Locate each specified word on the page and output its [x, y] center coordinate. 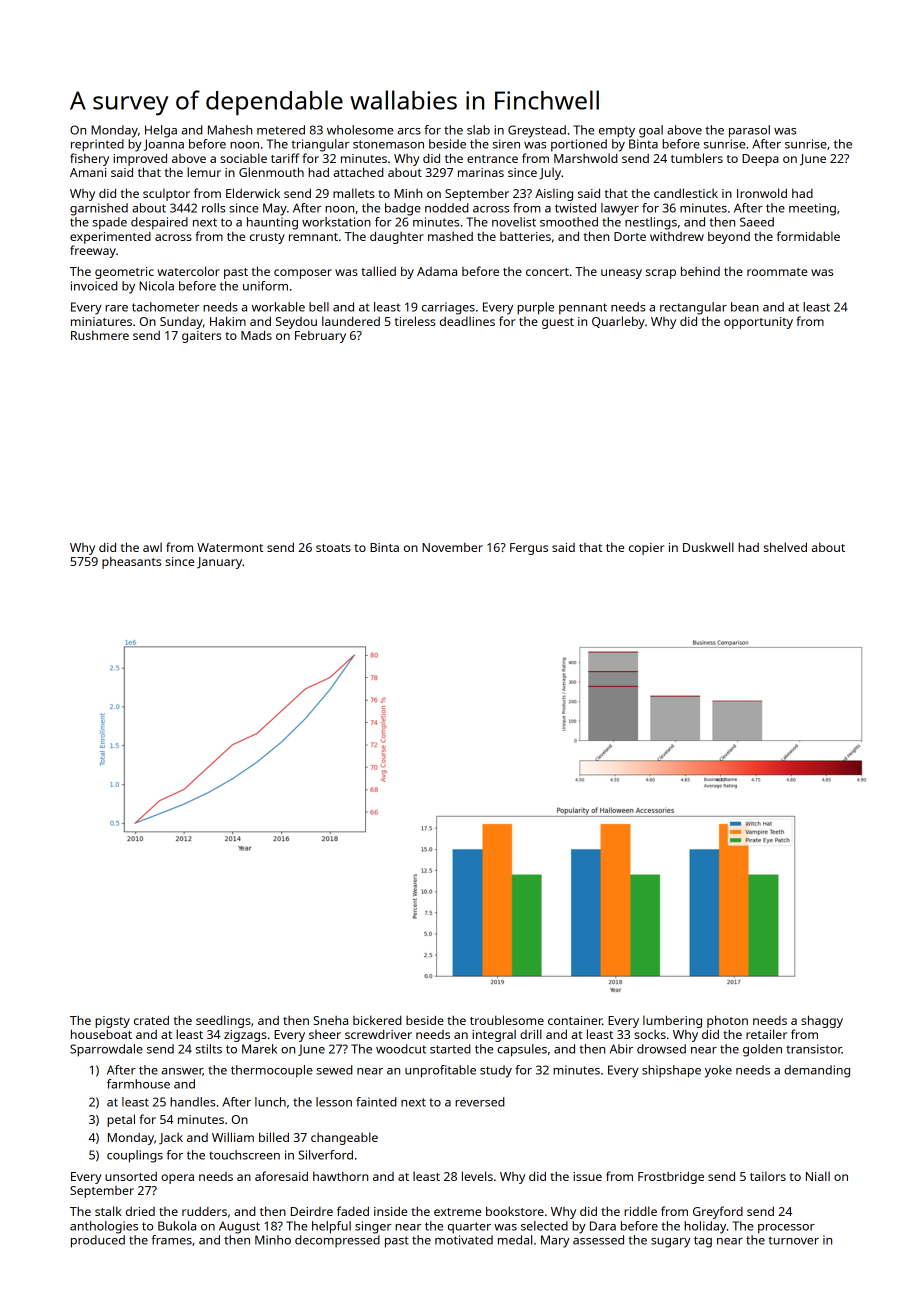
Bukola [177, 1226]
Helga [161, 131]
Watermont [230, 547]
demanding [817, 1071]
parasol [749, 131]
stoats [333, 548]
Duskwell [708, 547]
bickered [377, 1020]
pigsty [112, 1022]
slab [478, 130]
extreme [457, 1212]
